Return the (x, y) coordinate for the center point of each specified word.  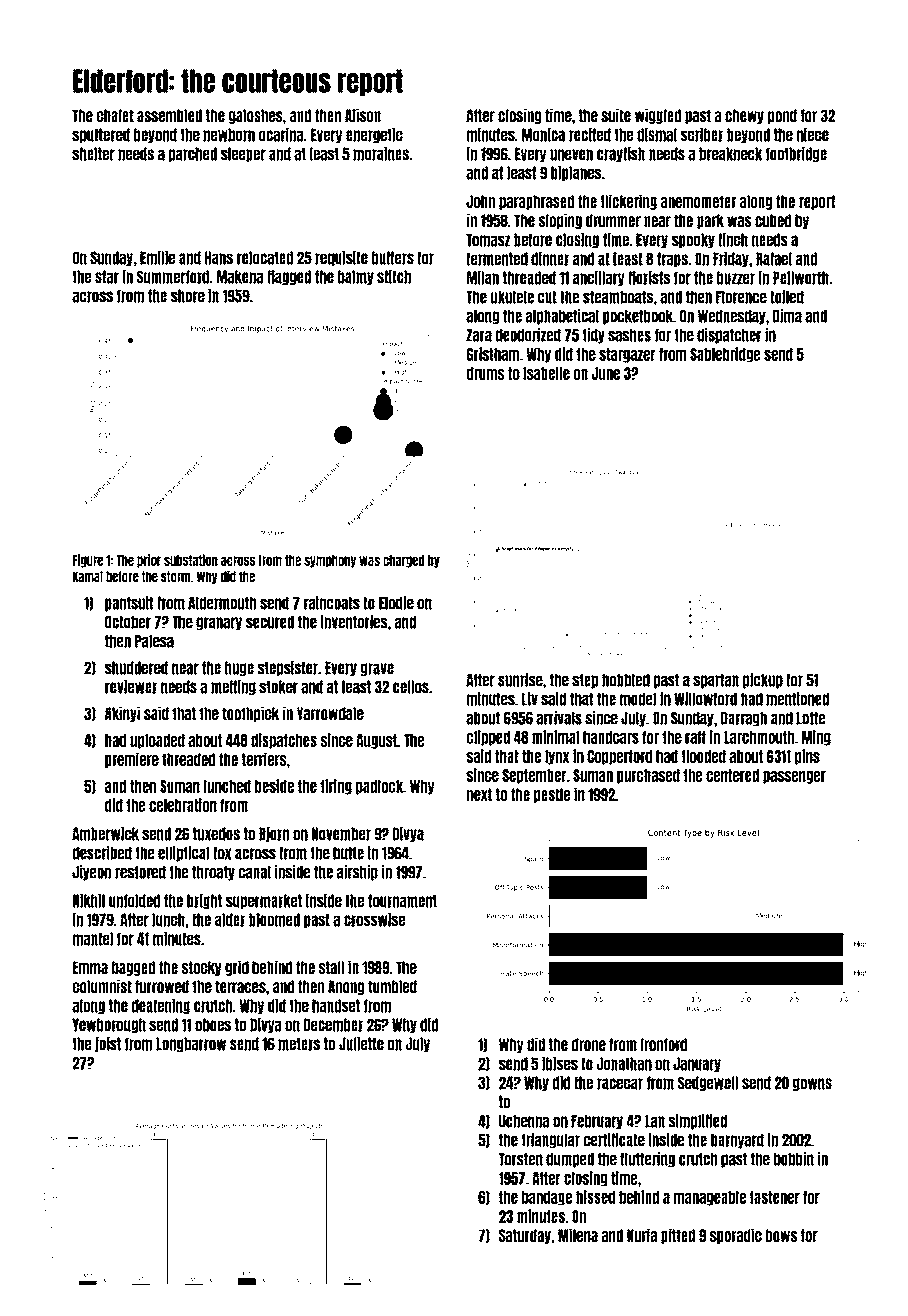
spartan (716, 681)
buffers (393, 258)
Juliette (361, 1043)
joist (108, 1044)
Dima (787, 316)
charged (403, 561)
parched (193, 154)
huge (239, 669)
